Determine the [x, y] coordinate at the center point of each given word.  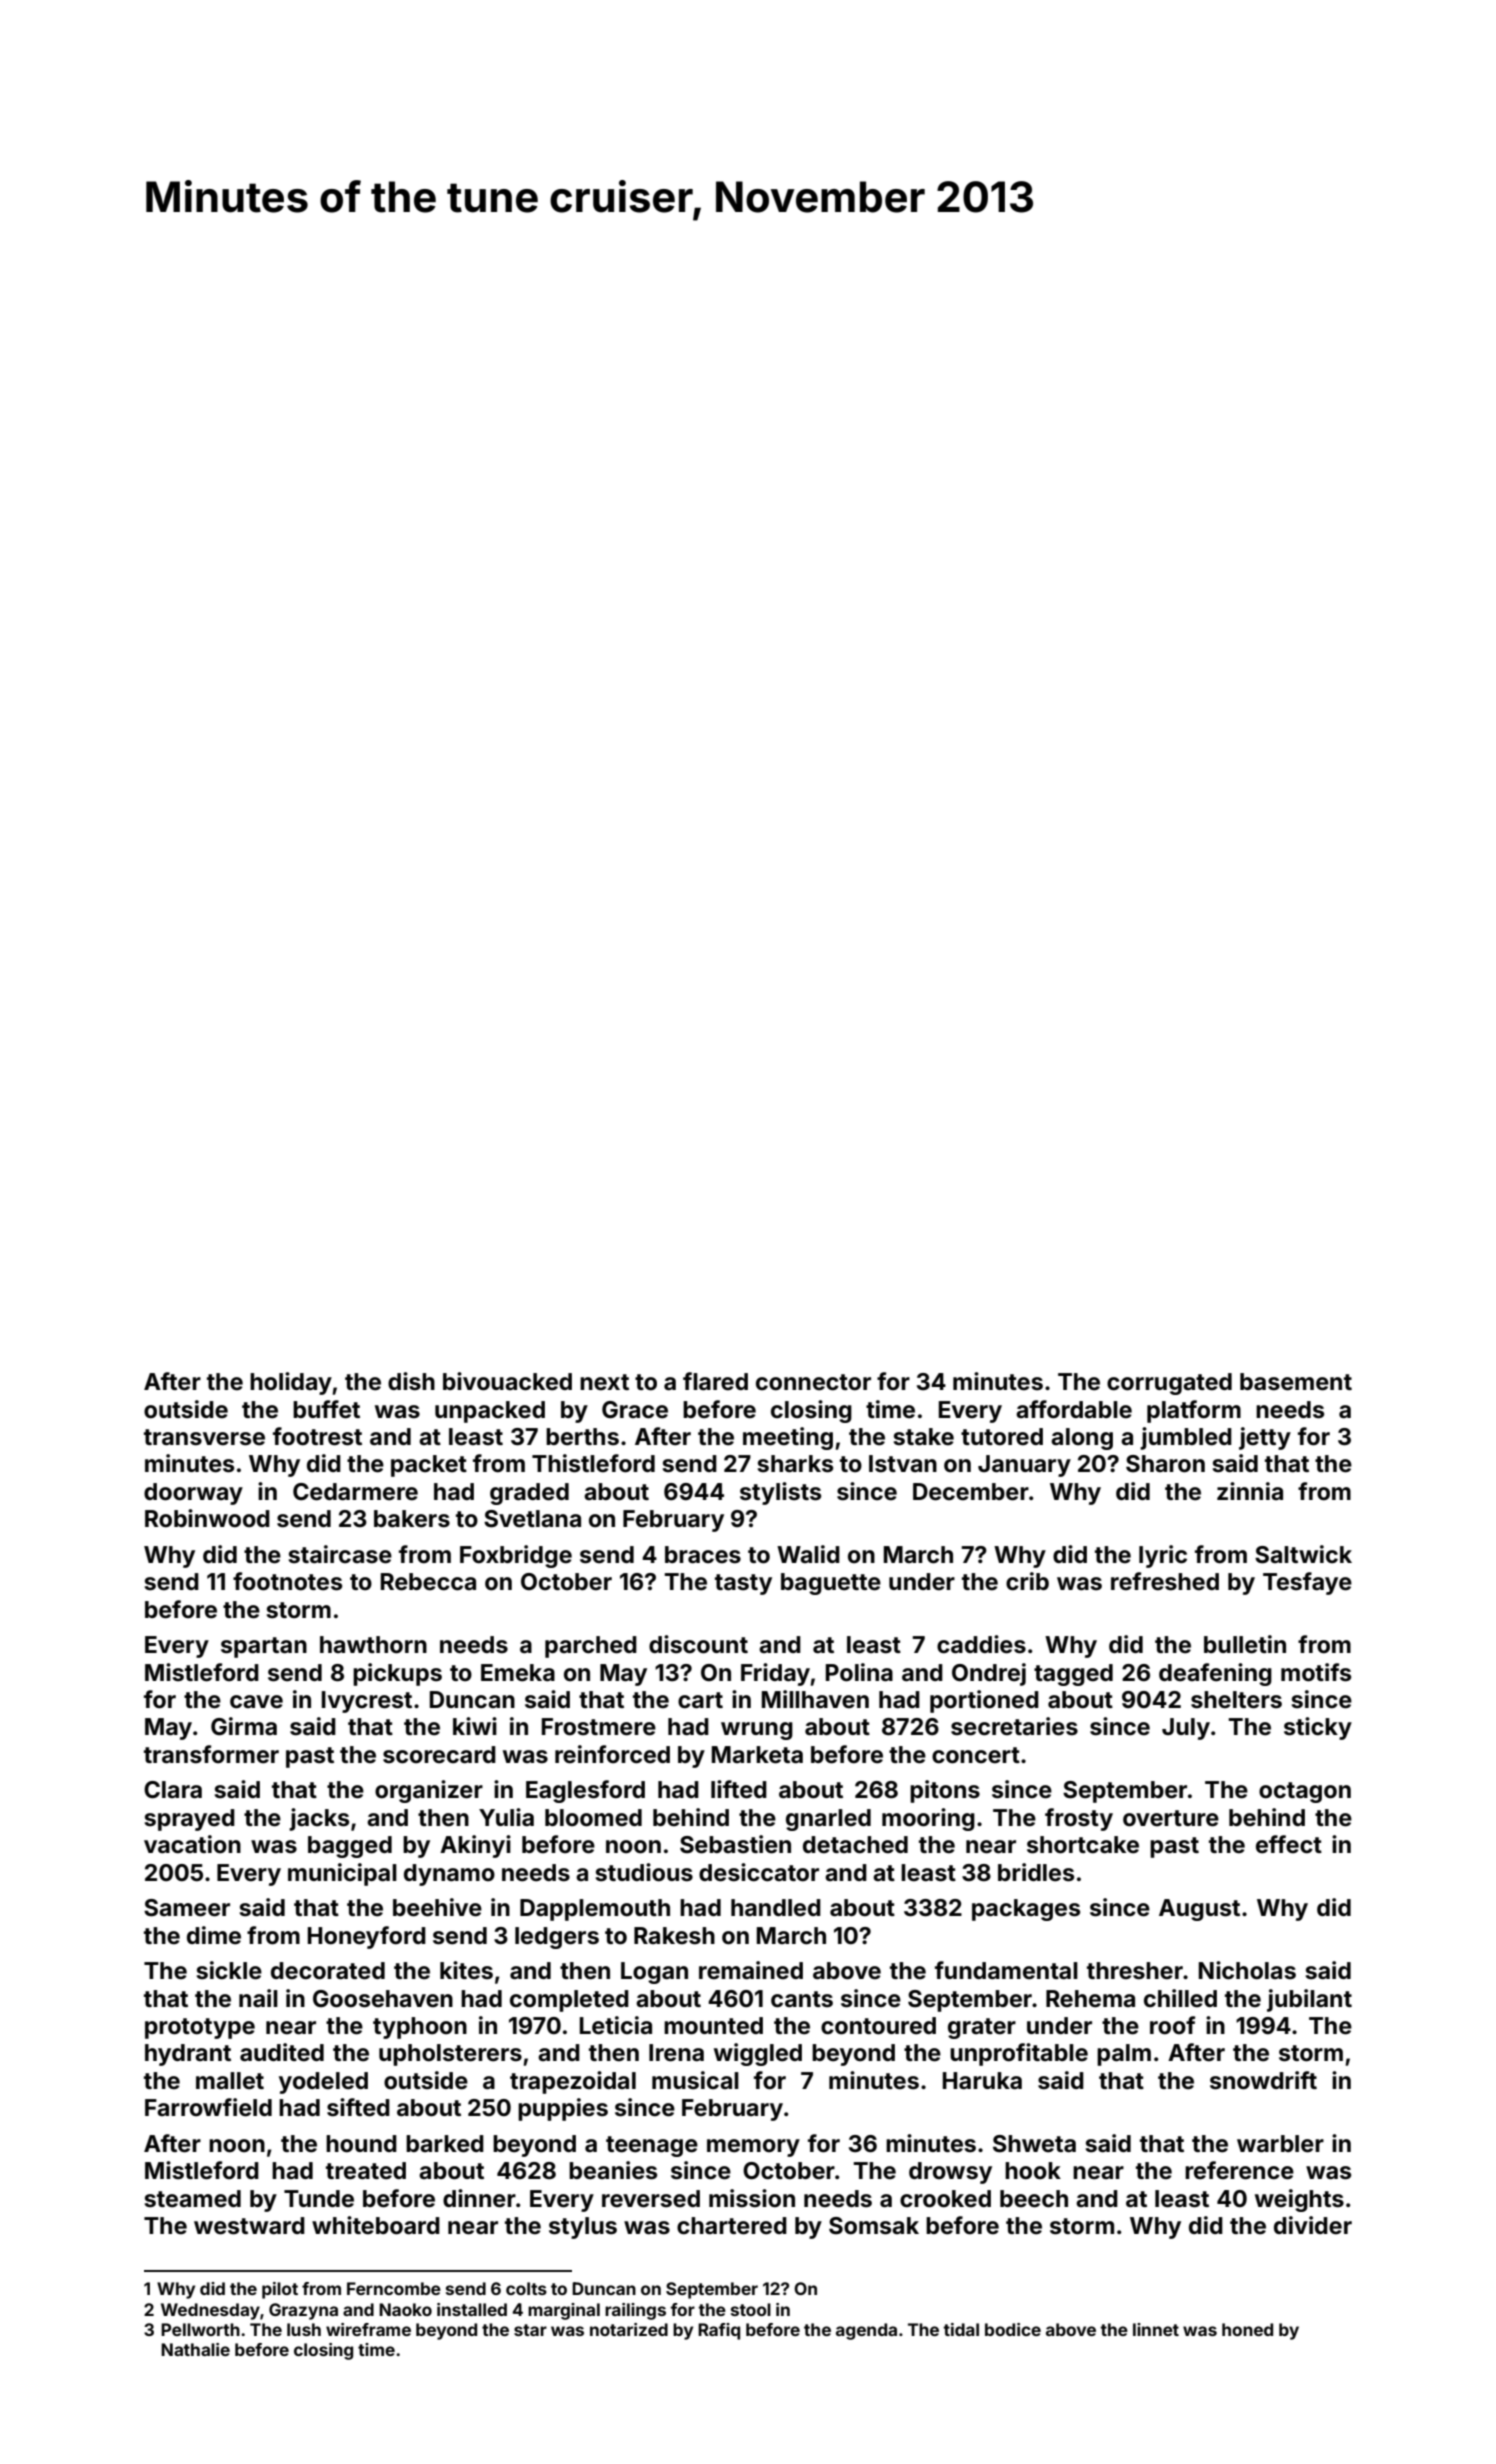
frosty [1079, 1819]
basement [1296, 1382]
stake [924, 1437]
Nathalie [195, 2349]
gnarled [828, 1820]
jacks [319, 1819]
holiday [291, 1383]
